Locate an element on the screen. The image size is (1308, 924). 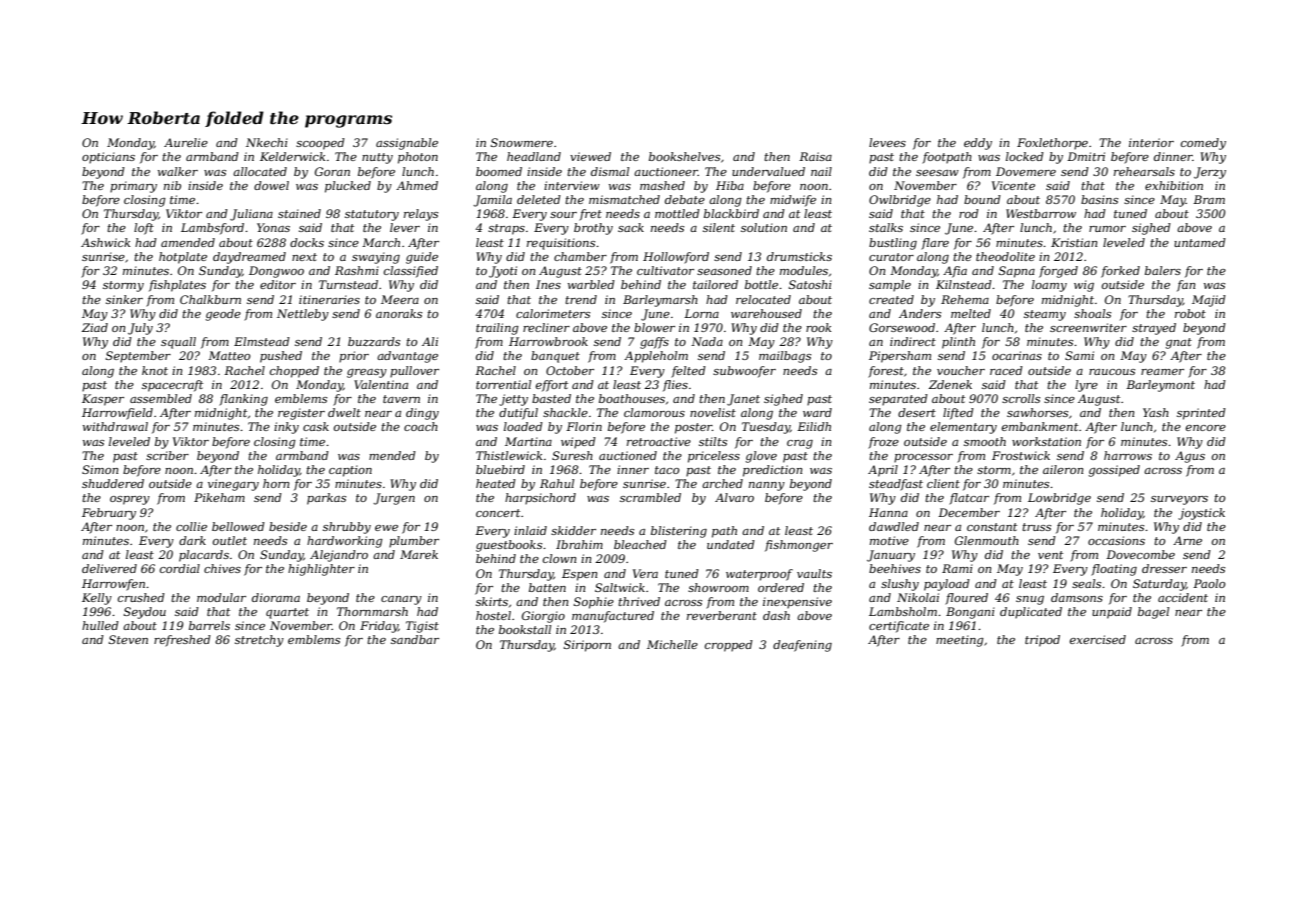
fishmonger is located at coordinates (799, 546).
